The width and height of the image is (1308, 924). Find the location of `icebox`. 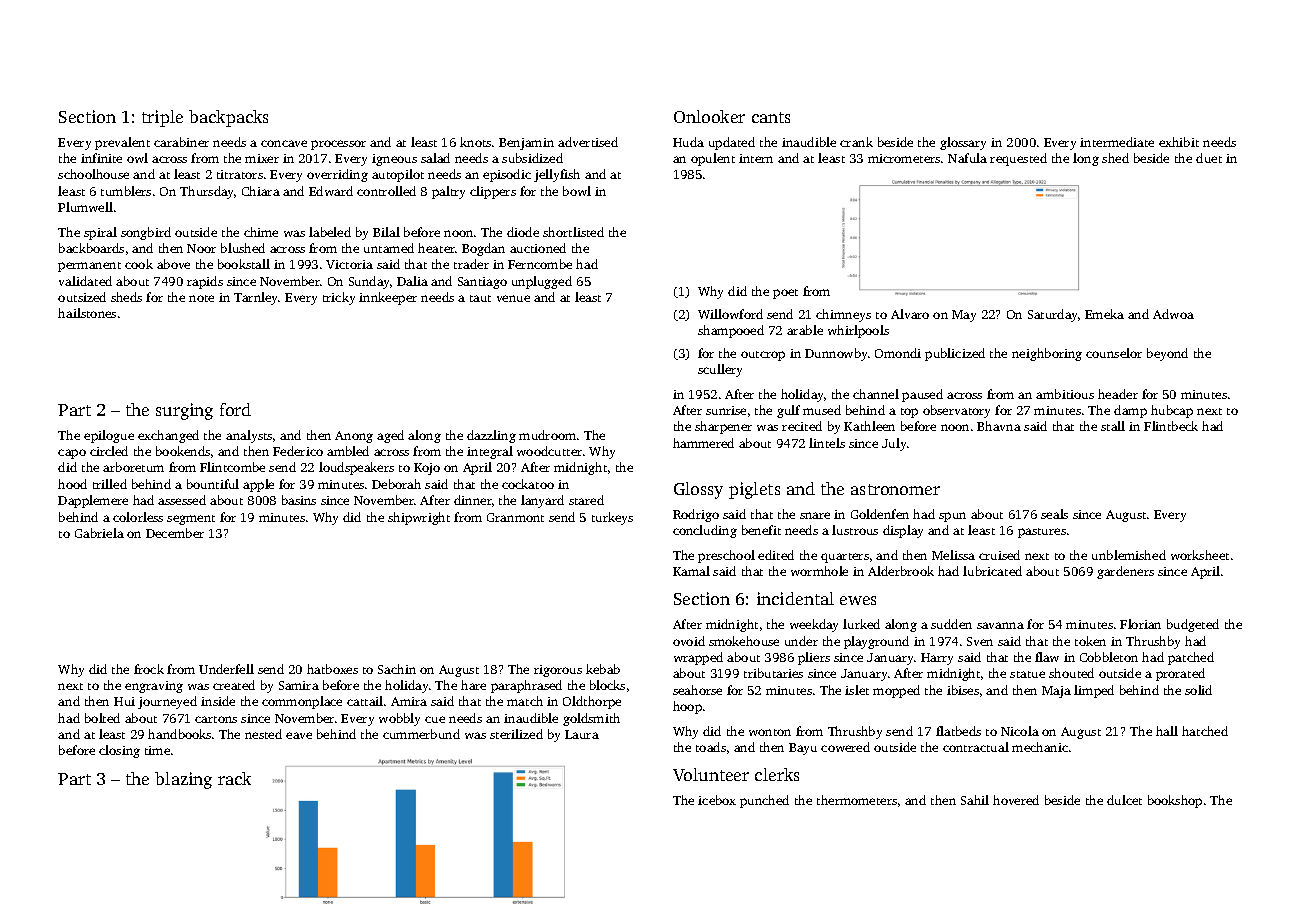

icebox is located at coordinates (717, 800).
